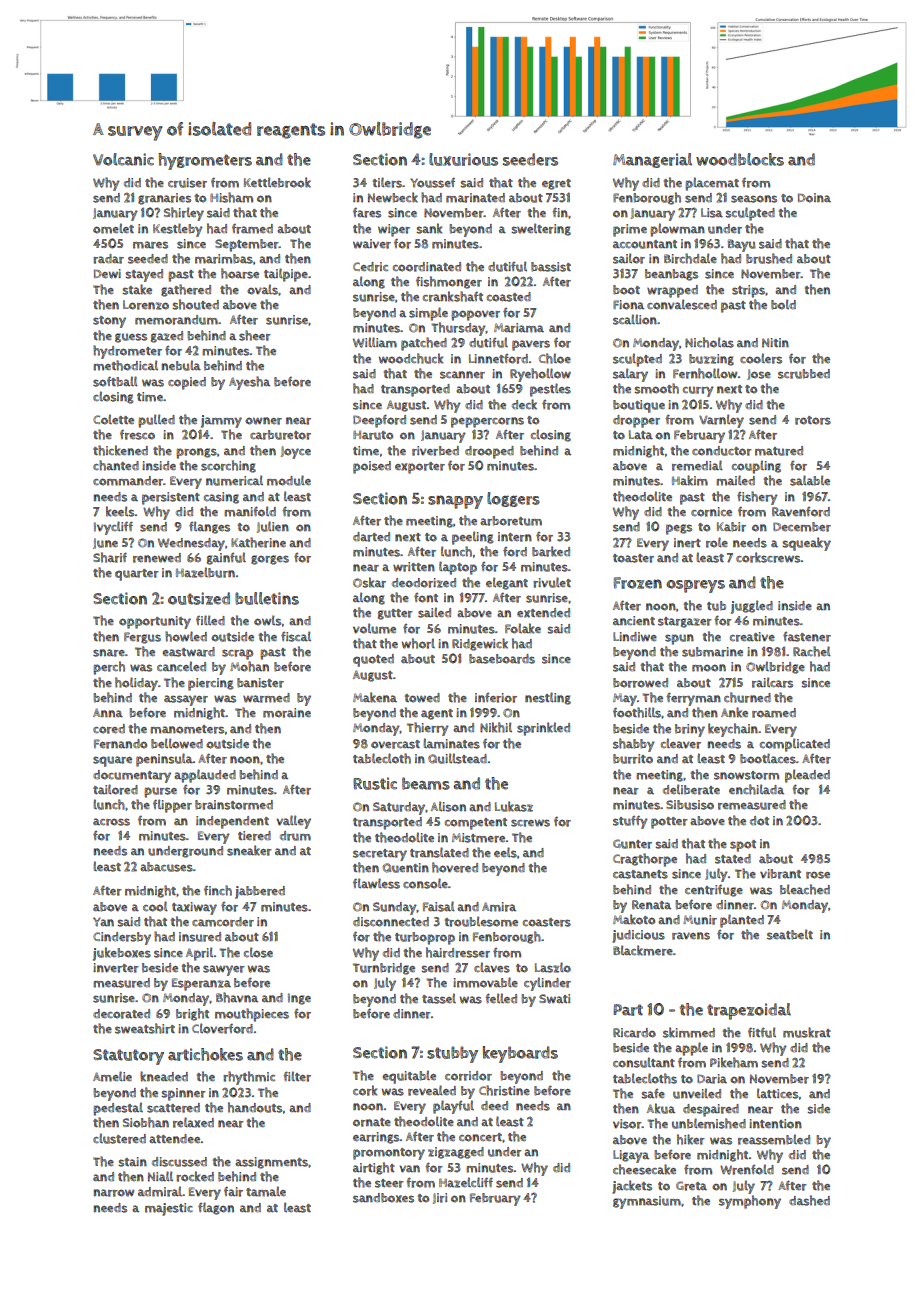 Image resolution: width=924 pixels, height=1308 pixels. What do you see at coordinates (297, 1076) in the document?
I see `filter` at bounding box center [297, 1076].
